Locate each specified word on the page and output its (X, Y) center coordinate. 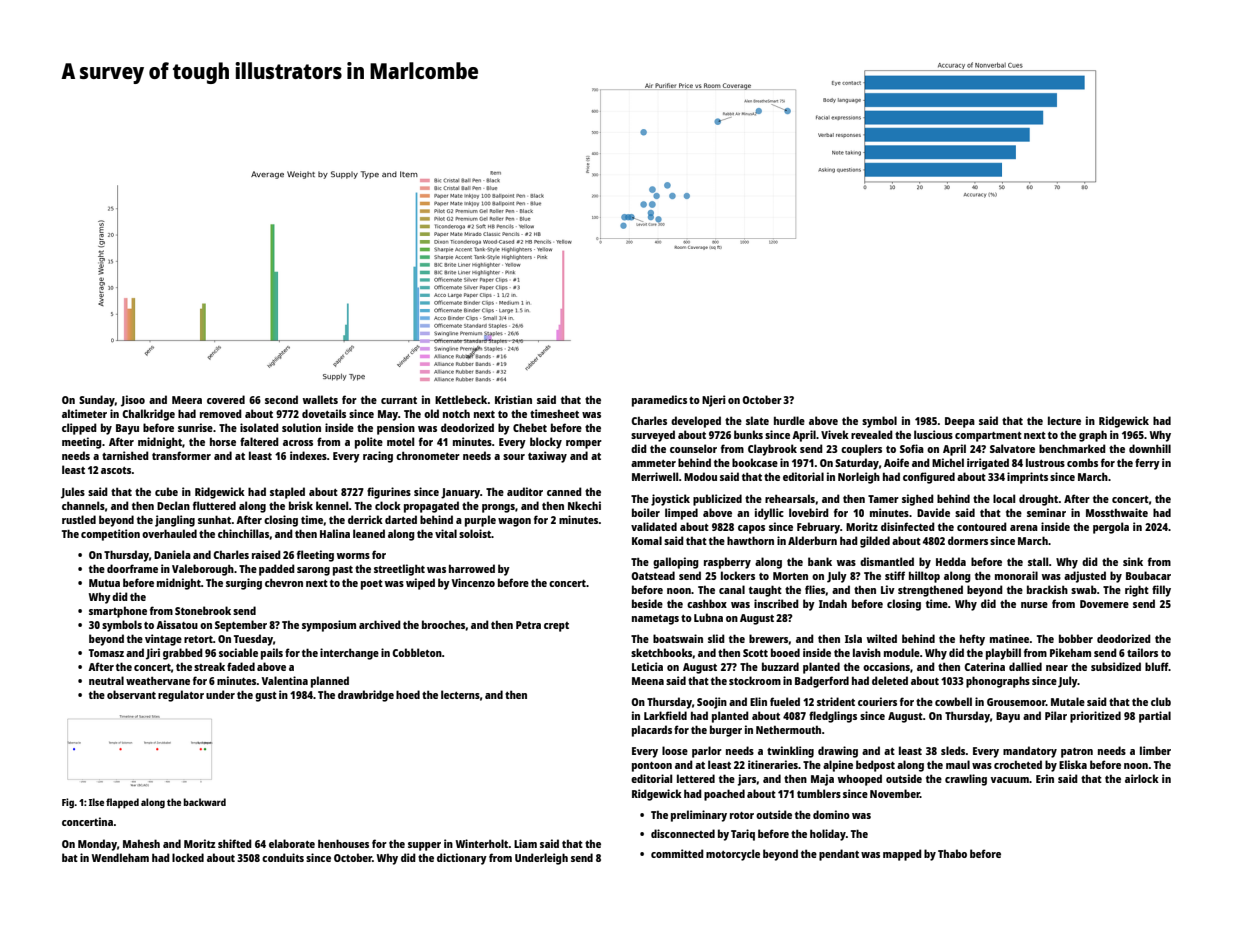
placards (652, 731)
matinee (1009, 638)
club (1161, 701)
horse (223, 441)
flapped (122, 803)
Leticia (647, 666)
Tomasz (106, 653)
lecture (1064, 420)
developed (696, 422)
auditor (525, 491)
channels (83, 505)
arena (1024, 528)
